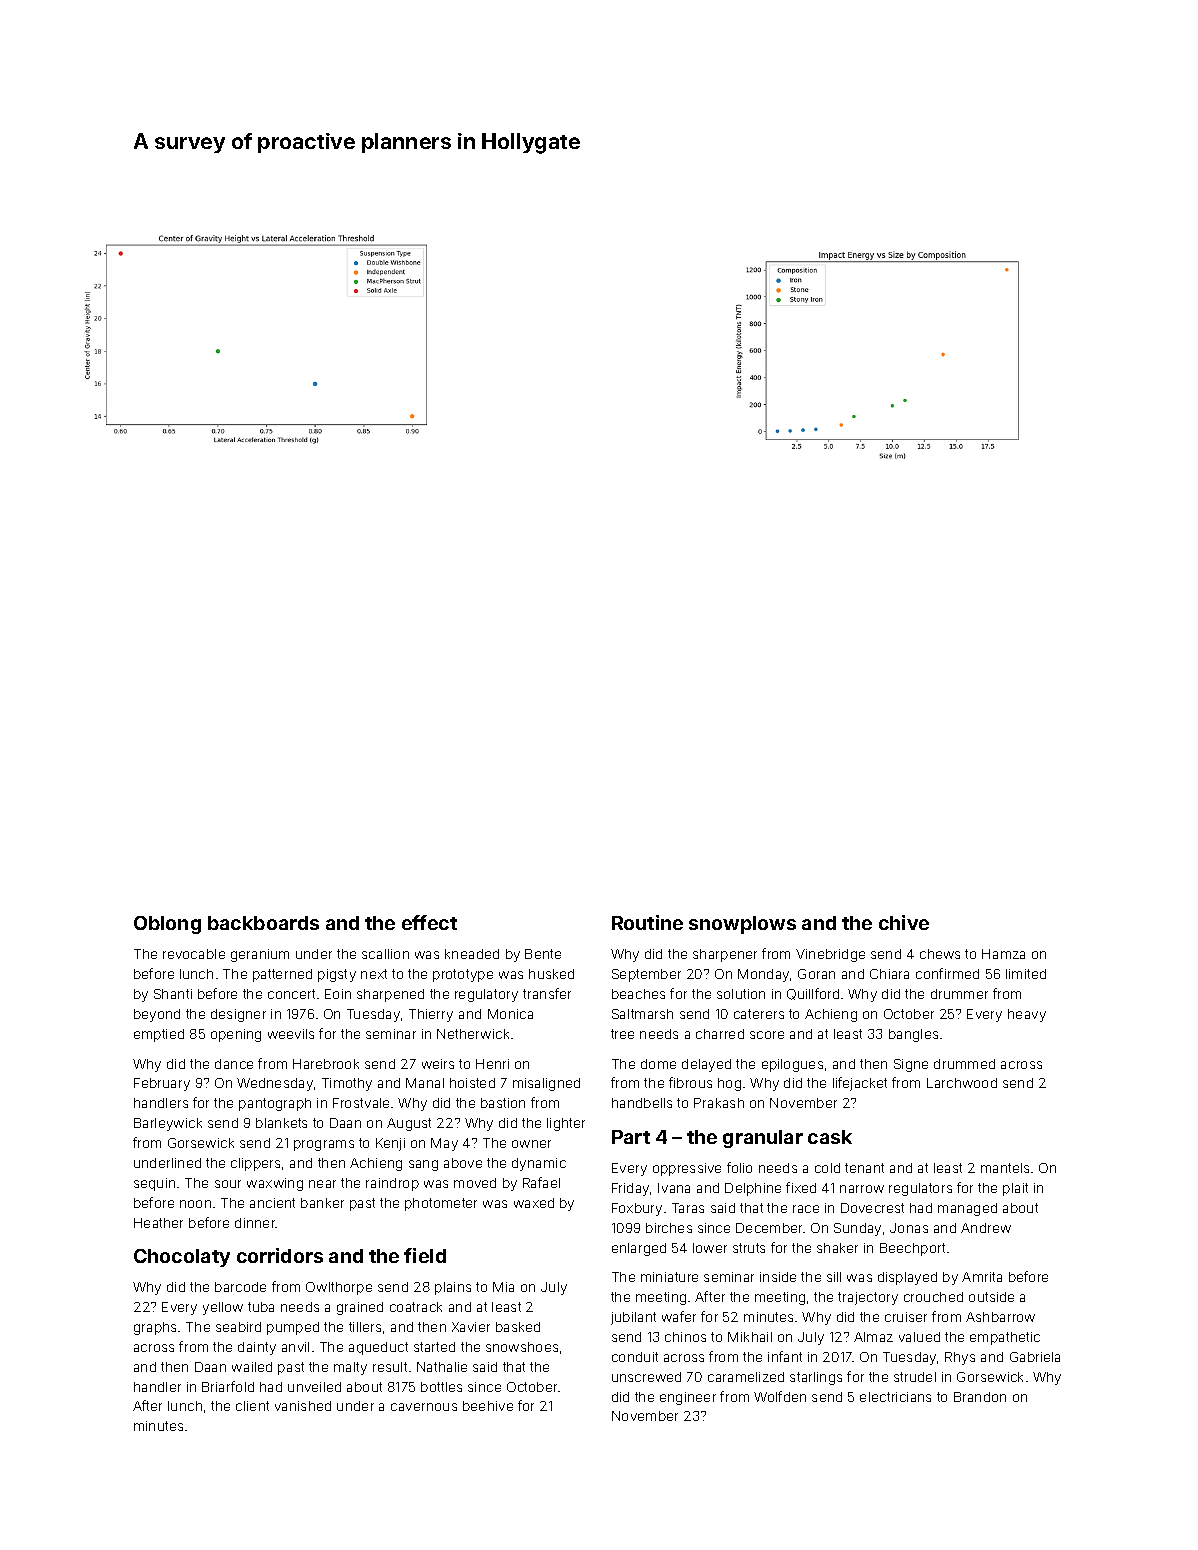  I want to click on concert, so click(291, 994).
